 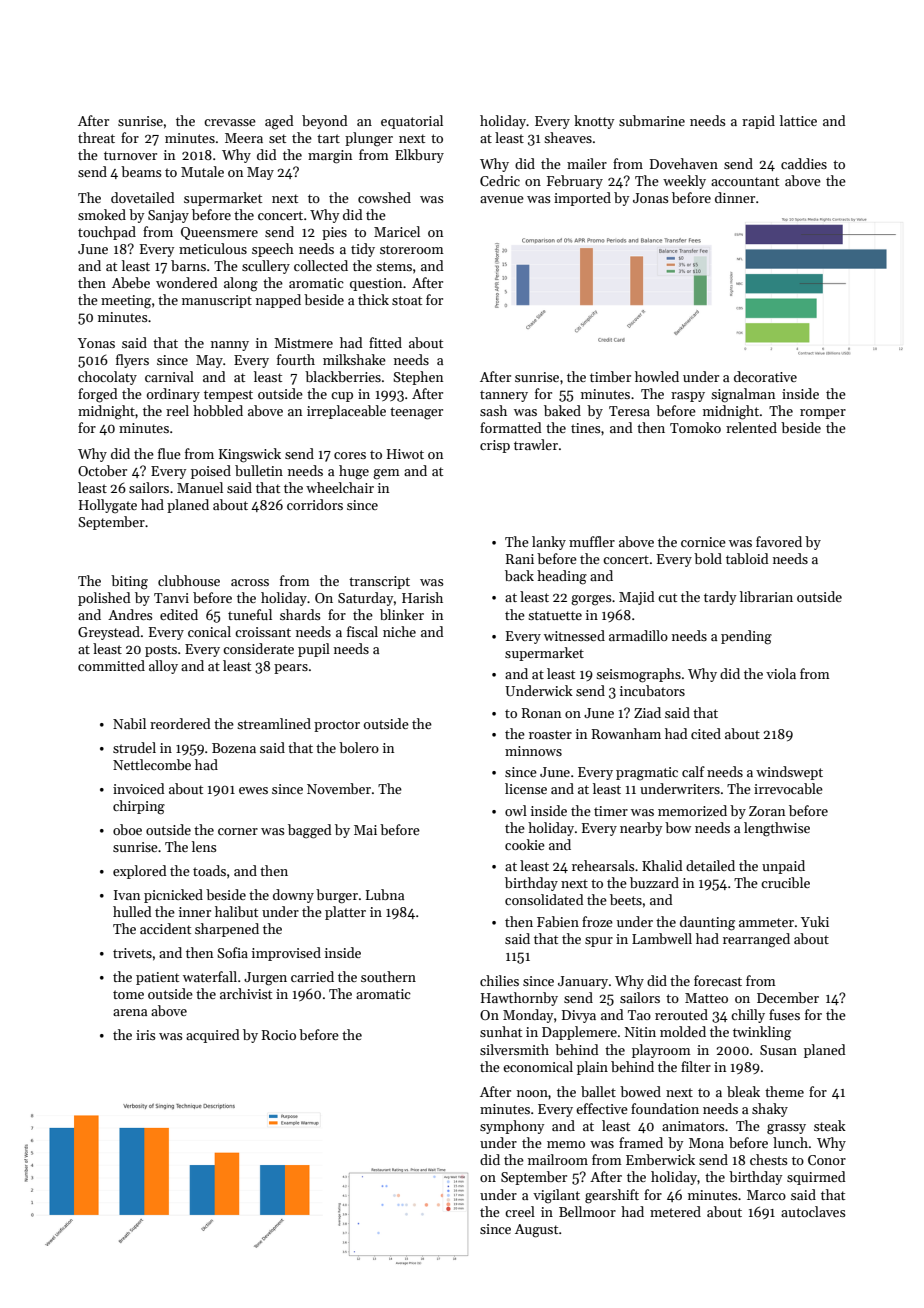 I want to click on Abebe, so click(x=131, y=282).
